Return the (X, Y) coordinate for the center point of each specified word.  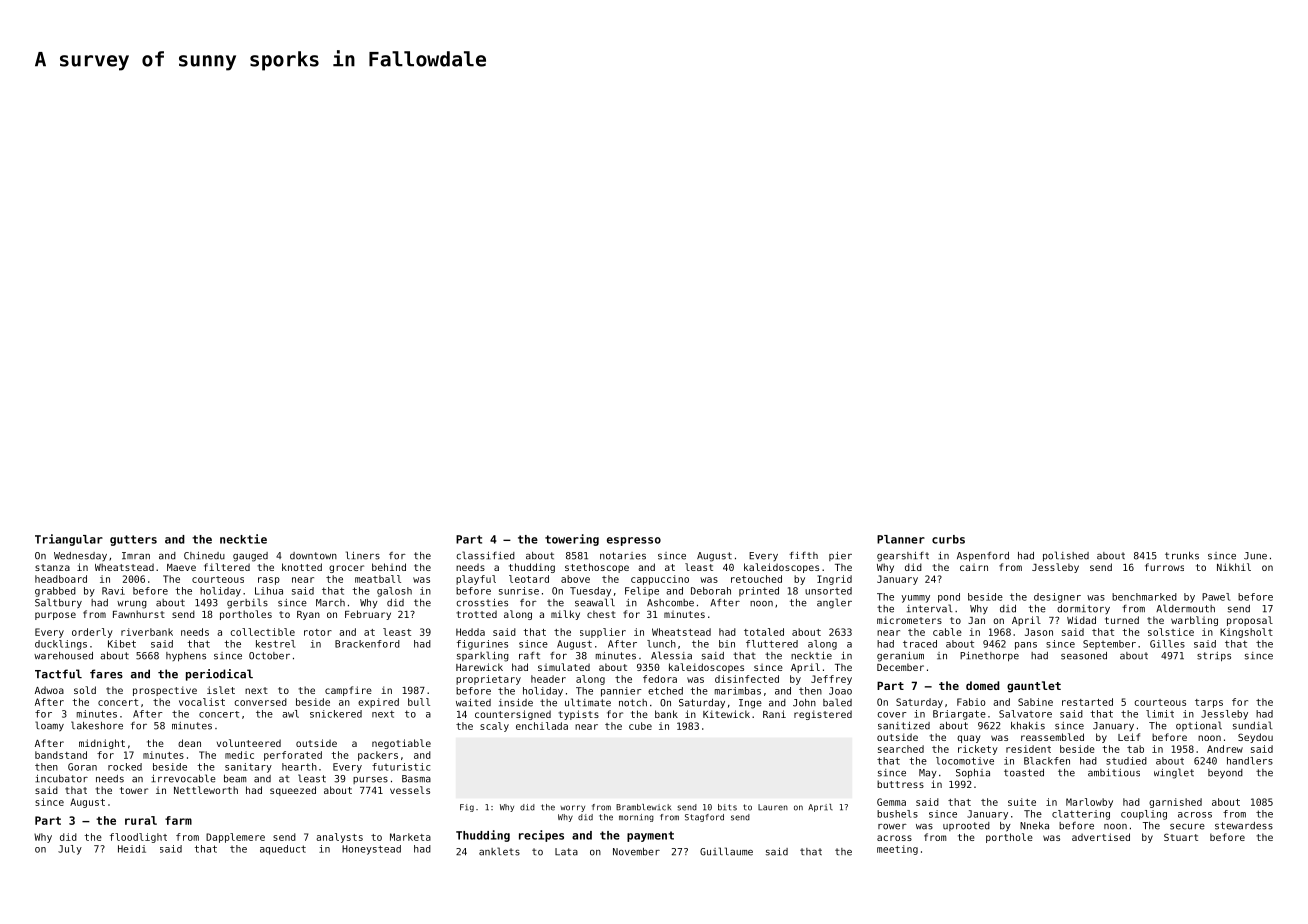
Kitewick (726, 714)
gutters (133, 540)
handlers (1250, 761)
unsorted (828, 591)
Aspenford (983, 556)
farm (178, 820)
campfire (348, 691)
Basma (416, 779)
